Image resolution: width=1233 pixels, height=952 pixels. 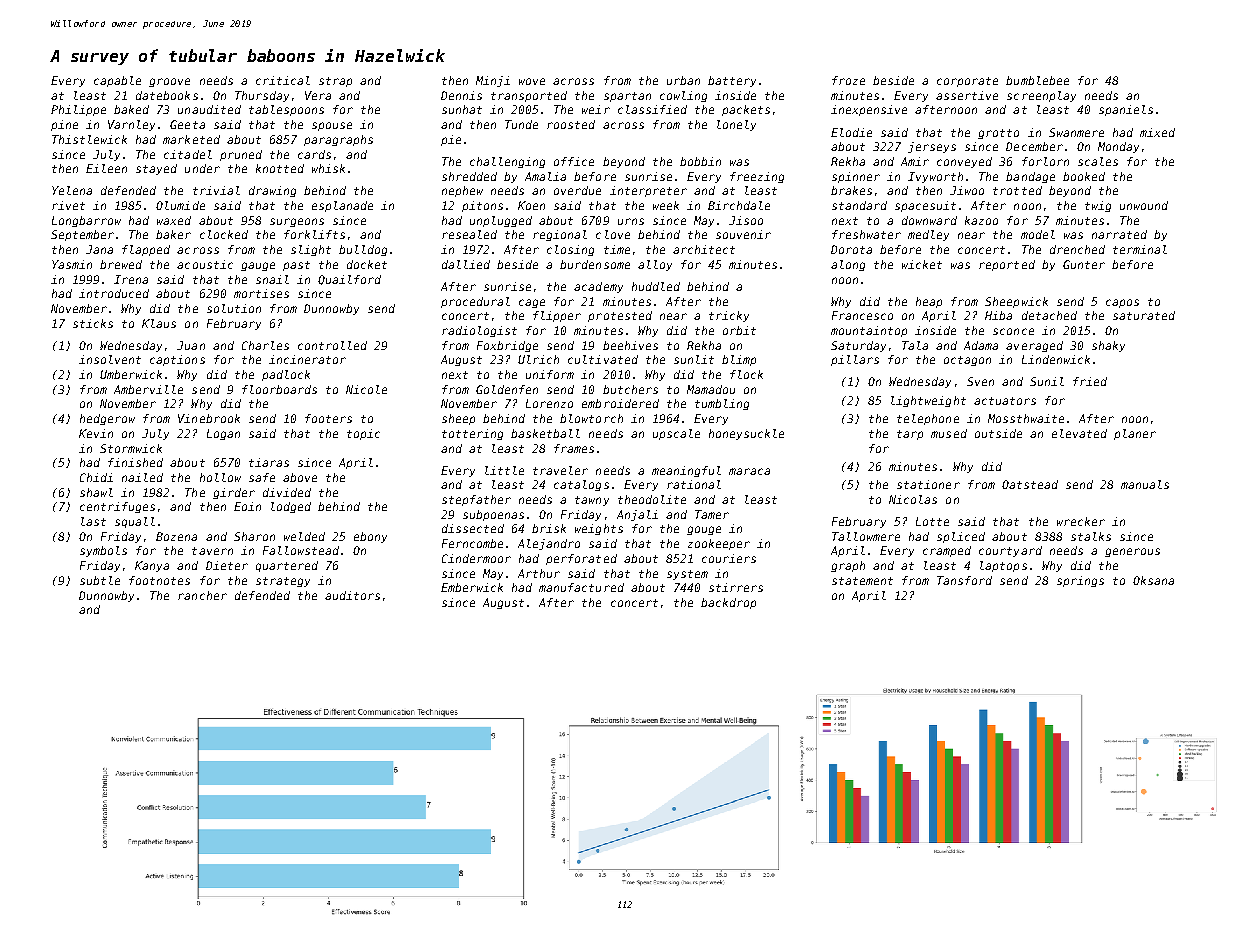 I want to click on rancher, so click(x=202, y=595).
